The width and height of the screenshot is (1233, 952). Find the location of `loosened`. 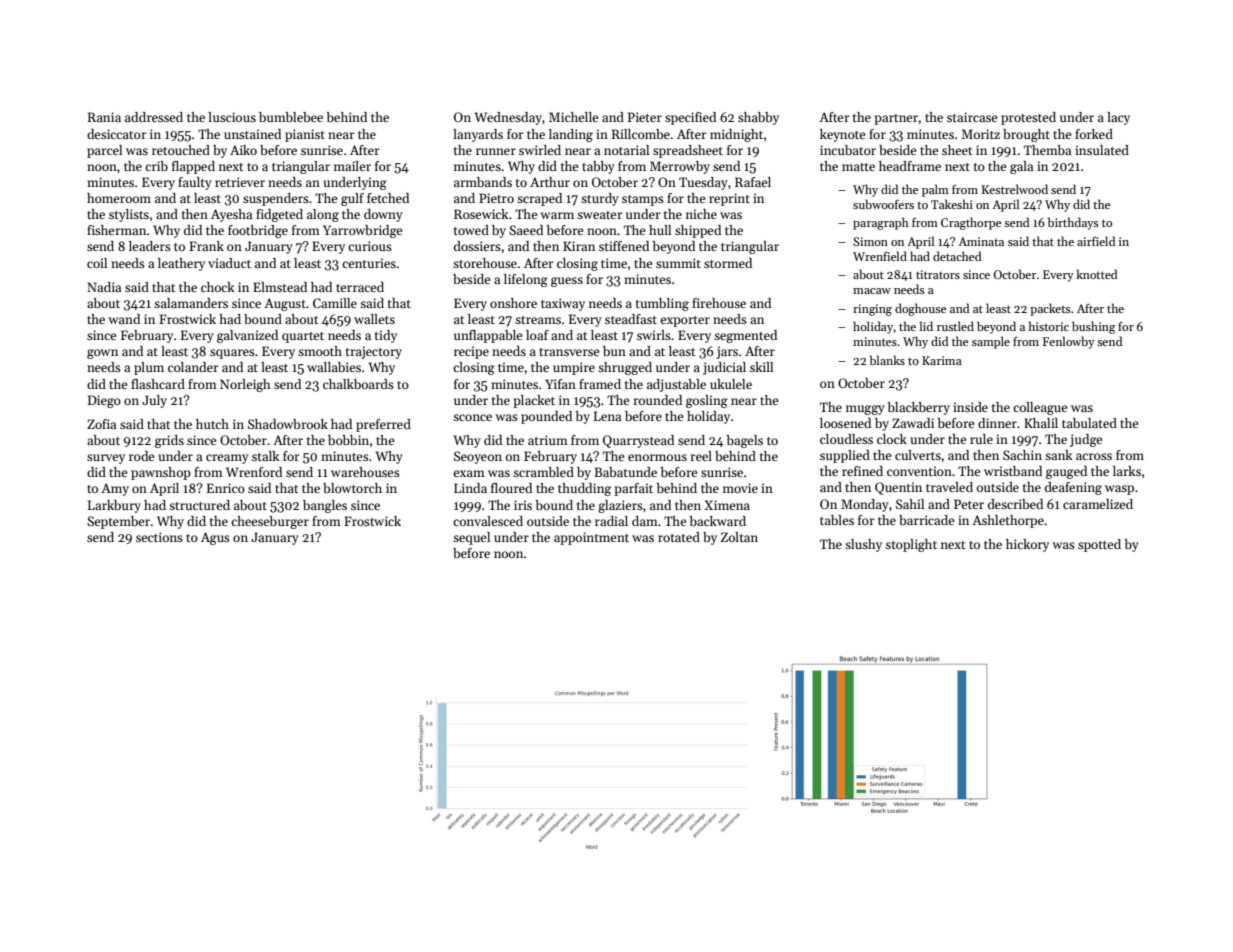

loosened is located at coordinates (845, 423).
